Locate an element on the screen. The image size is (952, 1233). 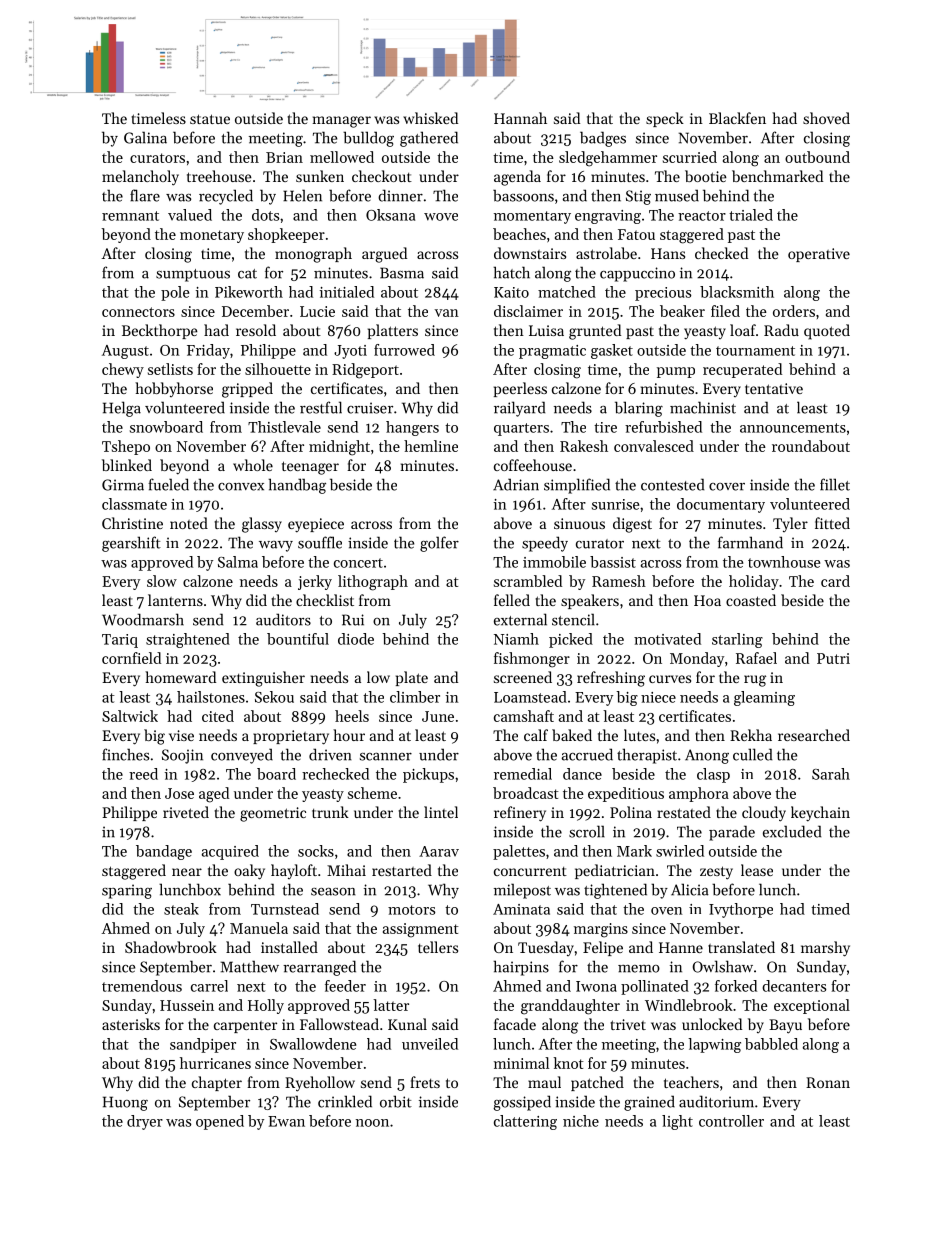
Saltwick is located at coordinates (130, 716).
